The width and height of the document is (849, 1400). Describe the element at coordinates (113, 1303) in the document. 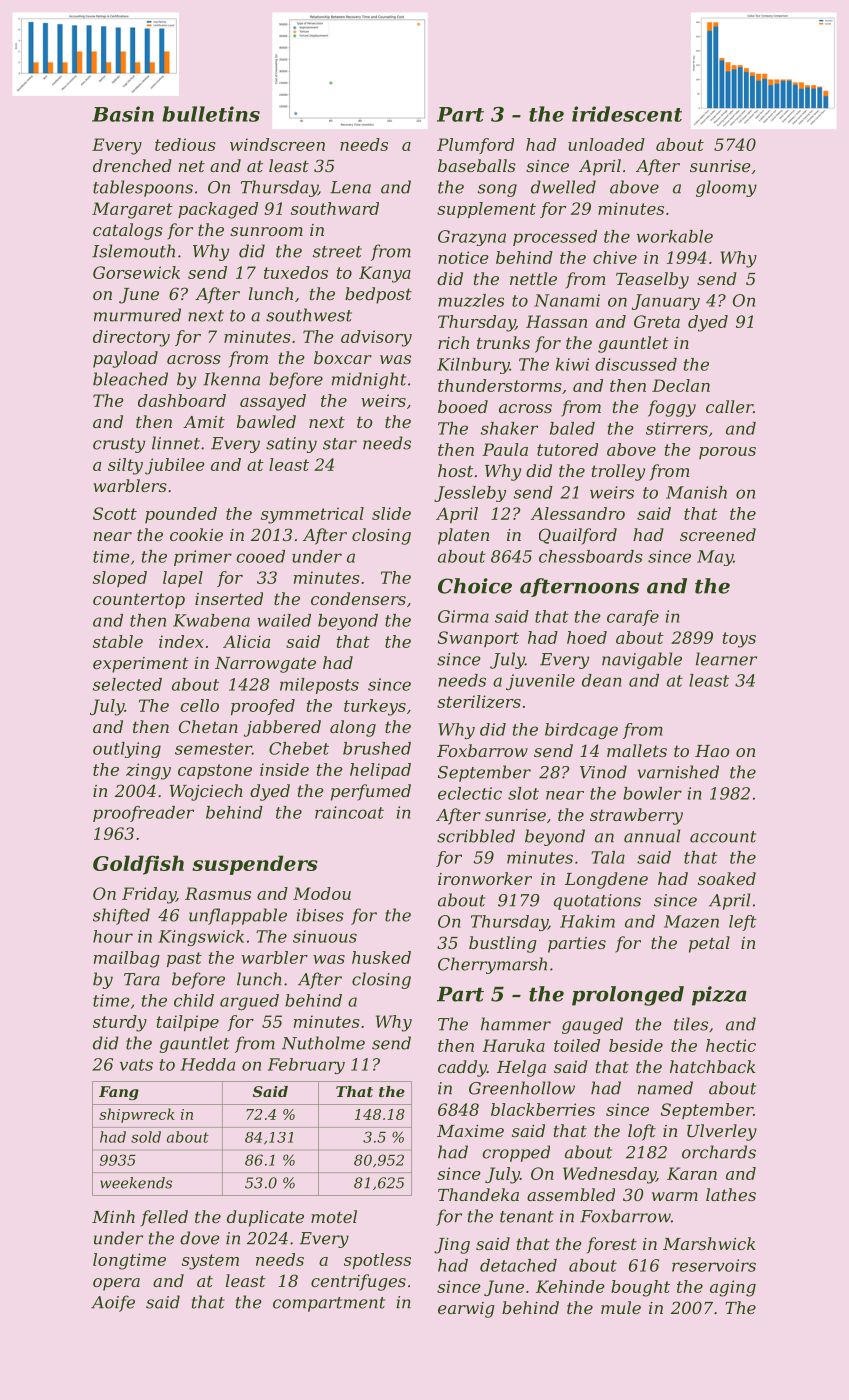

I see `Aoife` at that location.
